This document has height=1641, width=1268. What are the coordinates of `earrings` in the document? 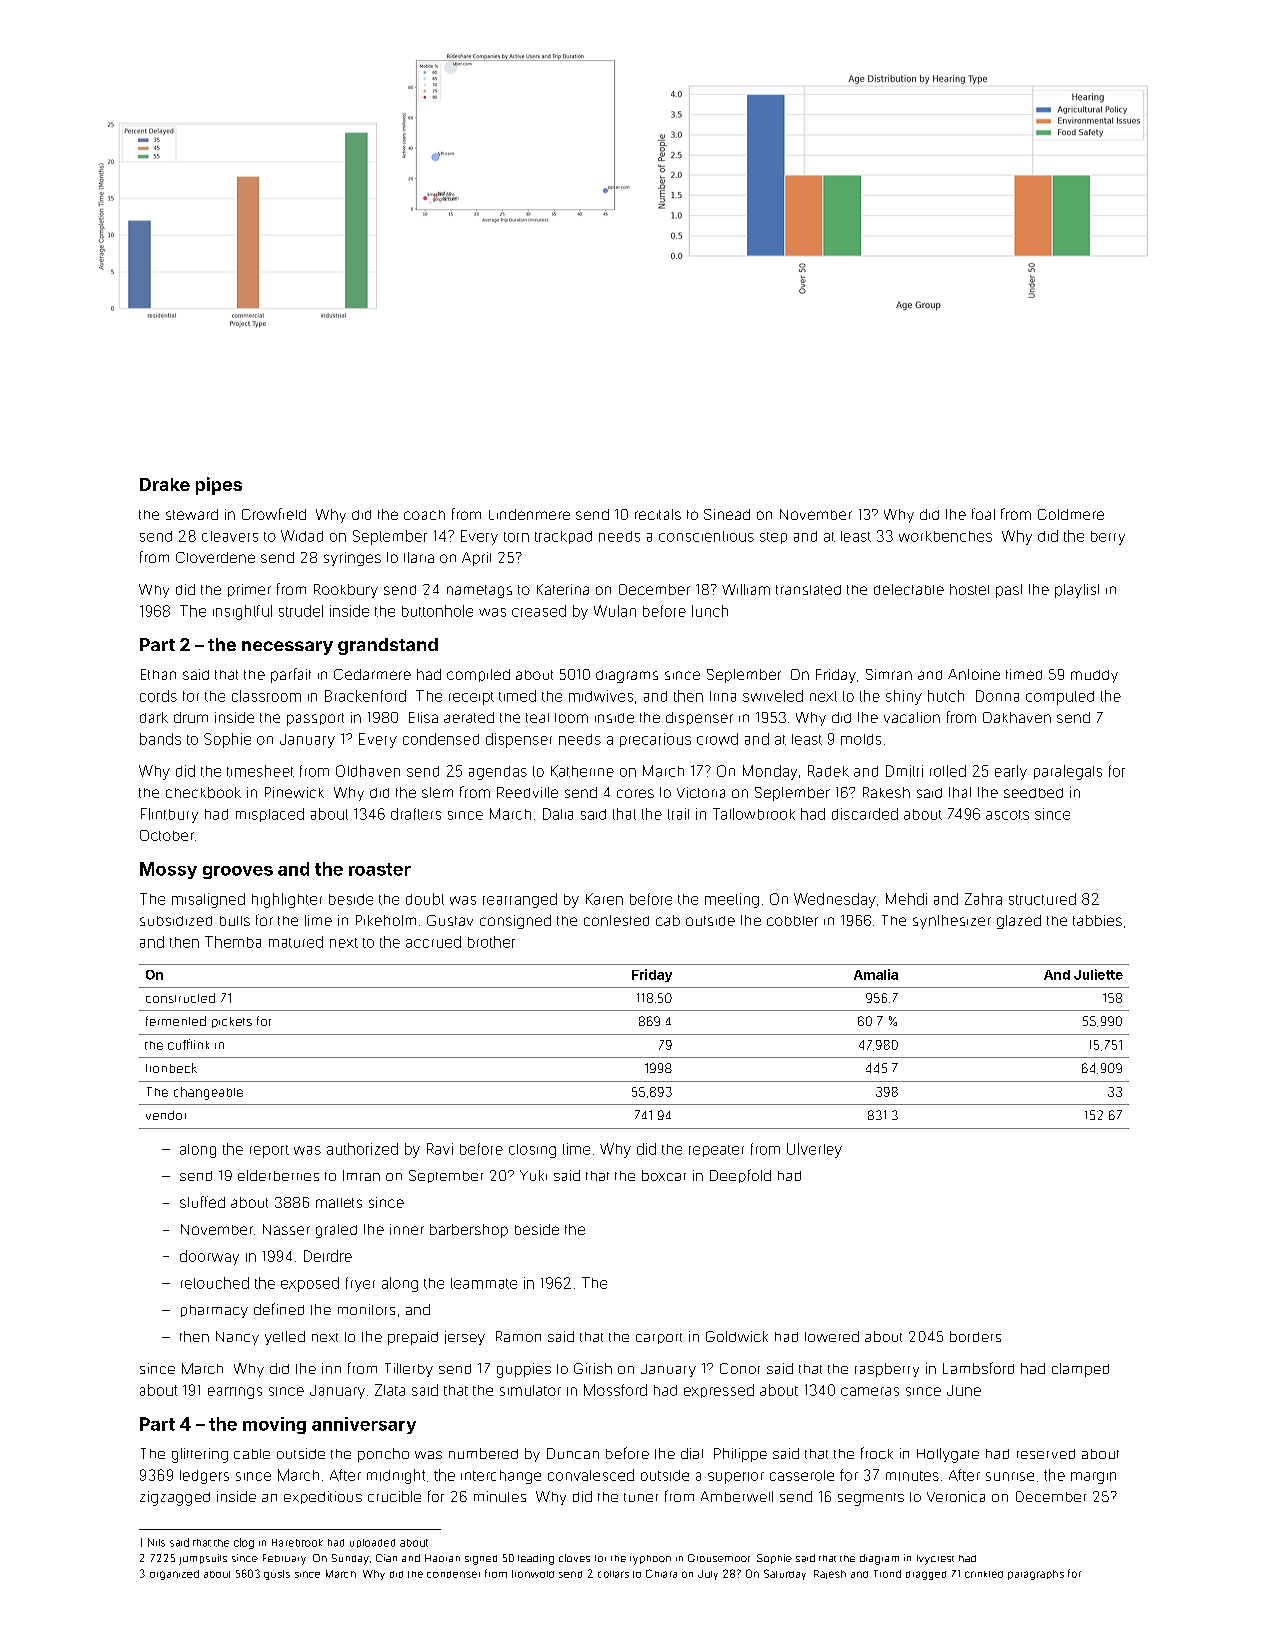 It's located at (235, 1393).
